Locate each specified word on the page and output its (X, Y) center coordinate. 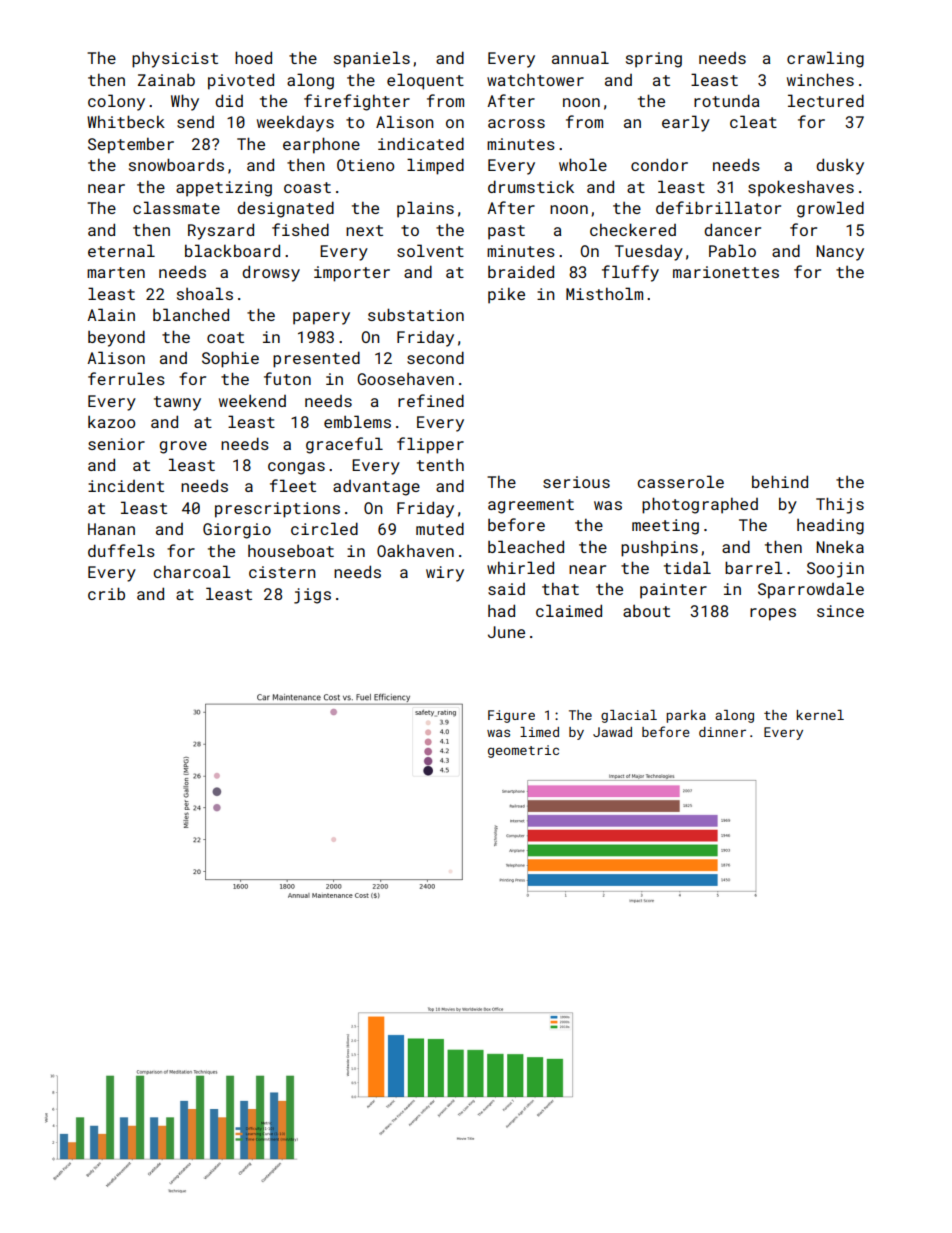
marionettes (726, 272)
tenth (440, 465)
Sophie (230, 359)
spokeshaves (801, 188)
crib (106, 593)
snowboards (176, 164)
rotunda (726, 100)
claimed (569, 610)
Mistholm (604, 293)
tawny (177, 403)
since (840, 611)
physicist (175, 60)
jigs (312, 596)
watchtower (535, 80)
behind (780, 481)
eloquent (425, 81)
